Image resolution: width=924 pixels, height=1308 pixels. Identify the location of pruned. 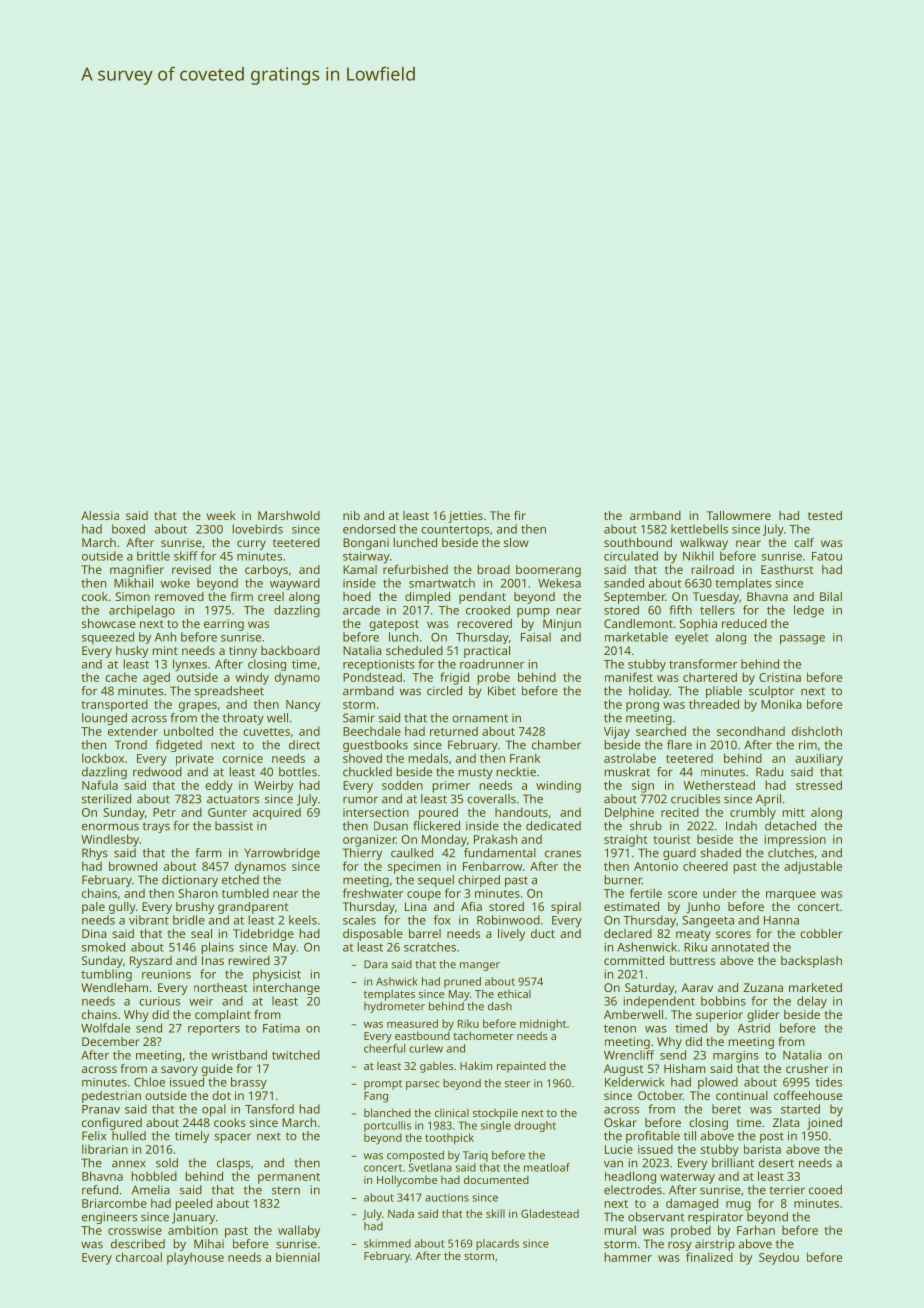
(462, 982).
